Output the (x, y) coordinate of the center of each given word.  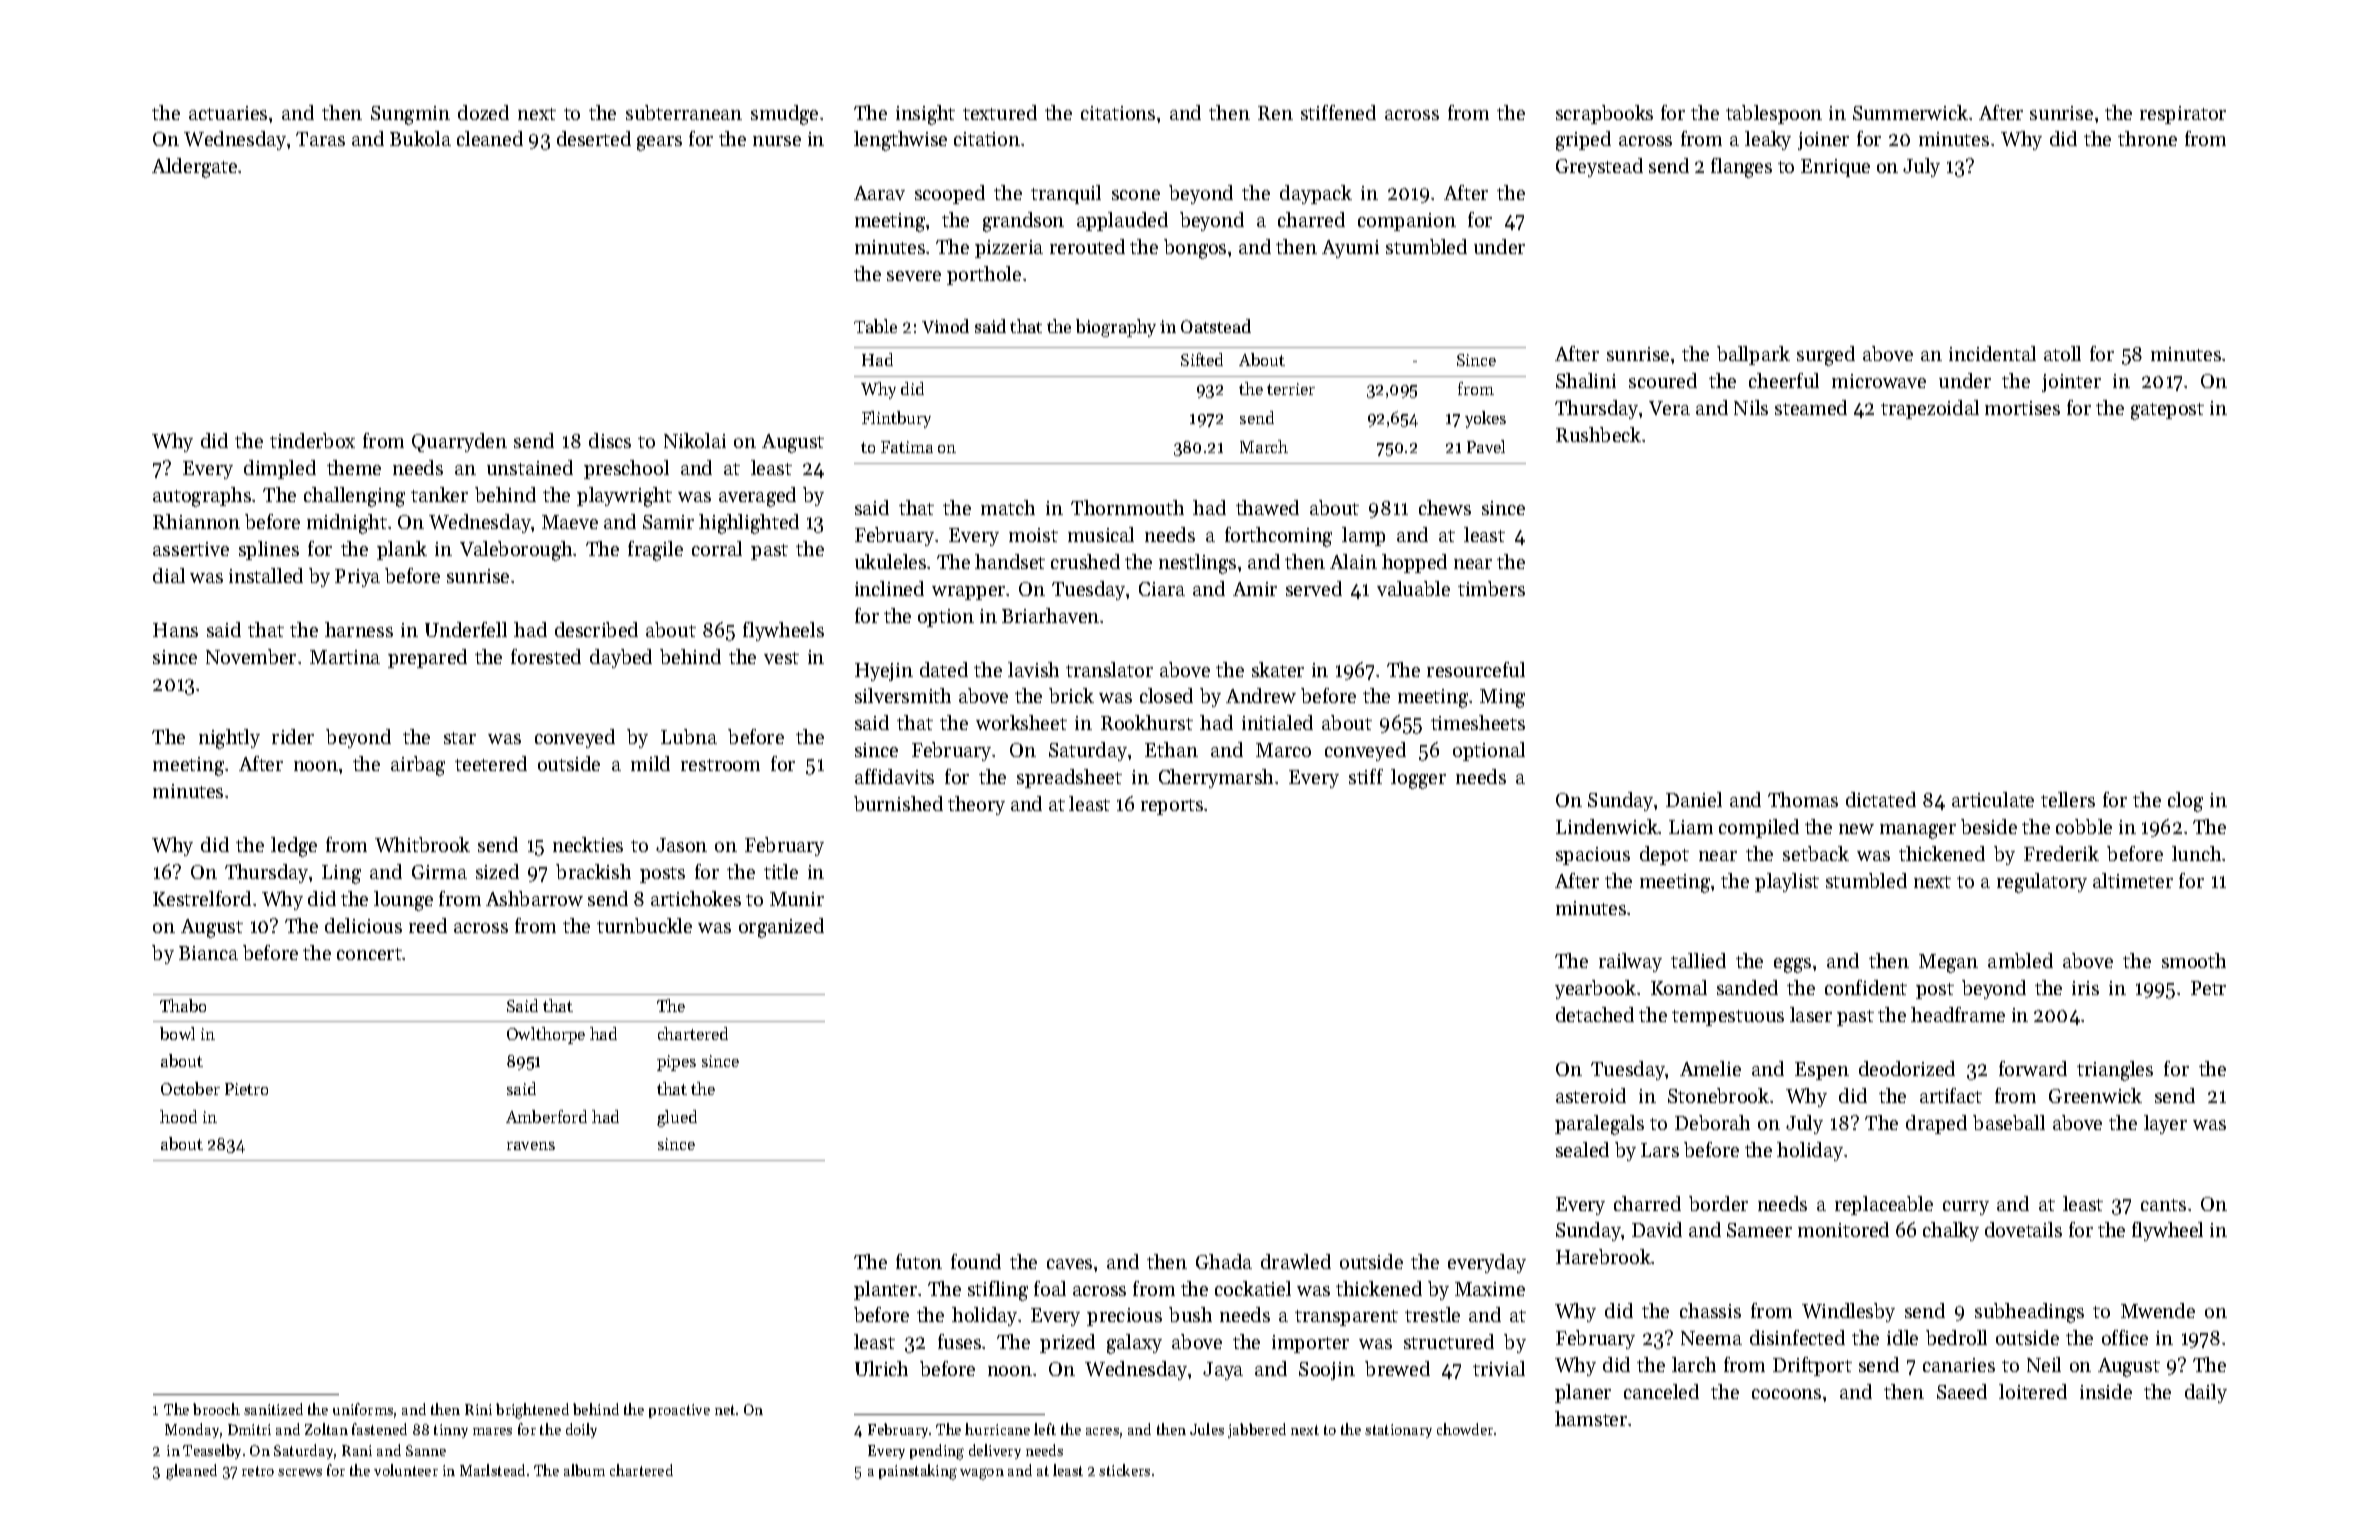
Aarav (879, 193)
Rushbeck (1598, 434)
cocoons (1786, 1394)
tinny (451, 1431)
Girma (439, 872)
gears (659, 143)
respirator (2183, 115)
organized (781, 928)
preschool (626, 469)
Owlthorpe (546, 1035)
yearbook (1595, 989)
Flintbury (896, 419)
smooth (2194, 960)
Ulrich (881, 1368)
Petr (2208, 988)
